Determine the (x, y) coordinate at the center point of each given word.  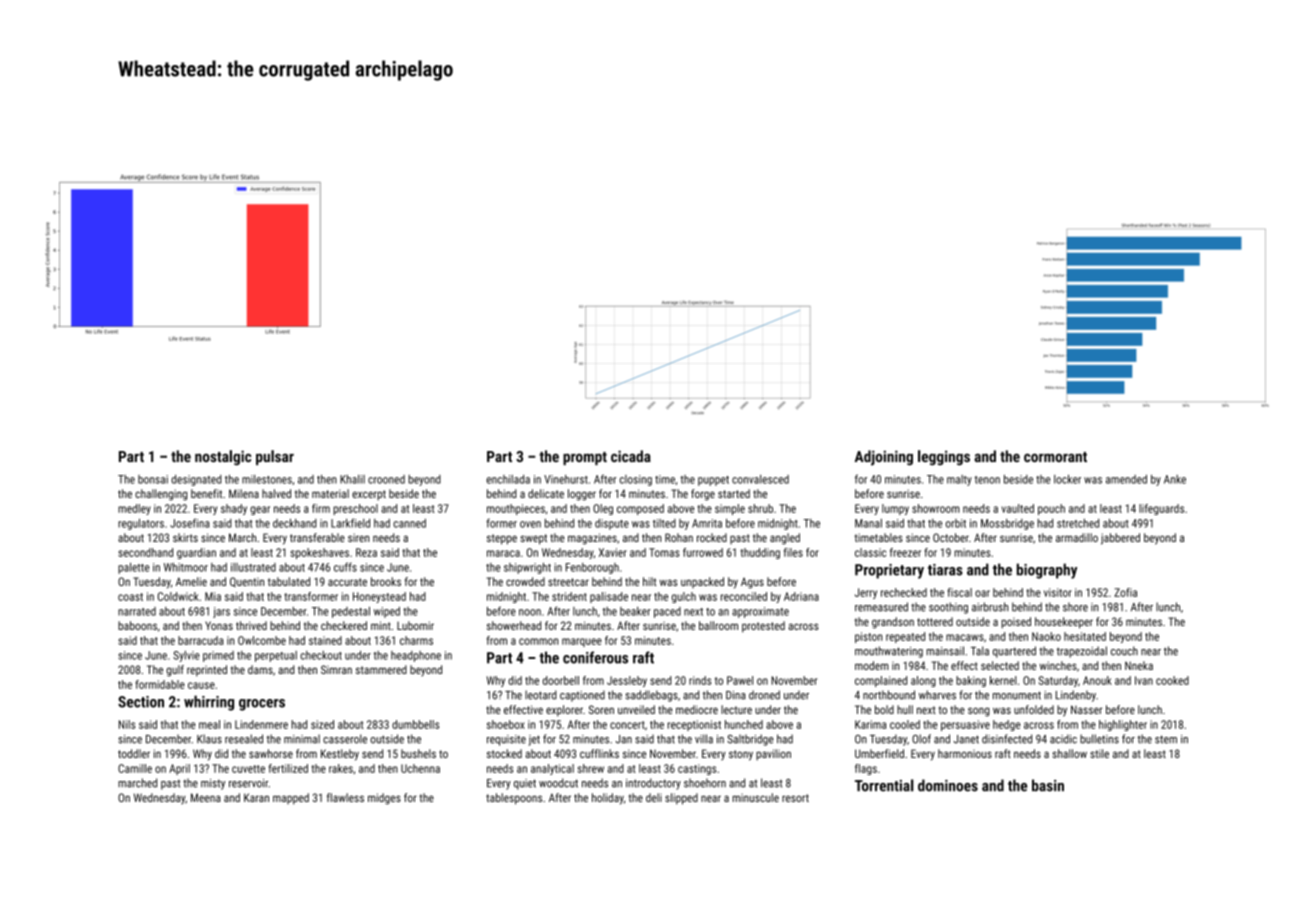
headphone (416, 656)
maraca (503, 553)
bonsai (153, 479)
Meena (206, 797)
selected (1000, 665)
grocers (262, 705)
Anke (1175, 479)
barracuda (200, 640)
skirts (185, 537)
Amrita (707, 523)
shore (1075, 607)
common (538, 641)
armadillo (1077, 537)
